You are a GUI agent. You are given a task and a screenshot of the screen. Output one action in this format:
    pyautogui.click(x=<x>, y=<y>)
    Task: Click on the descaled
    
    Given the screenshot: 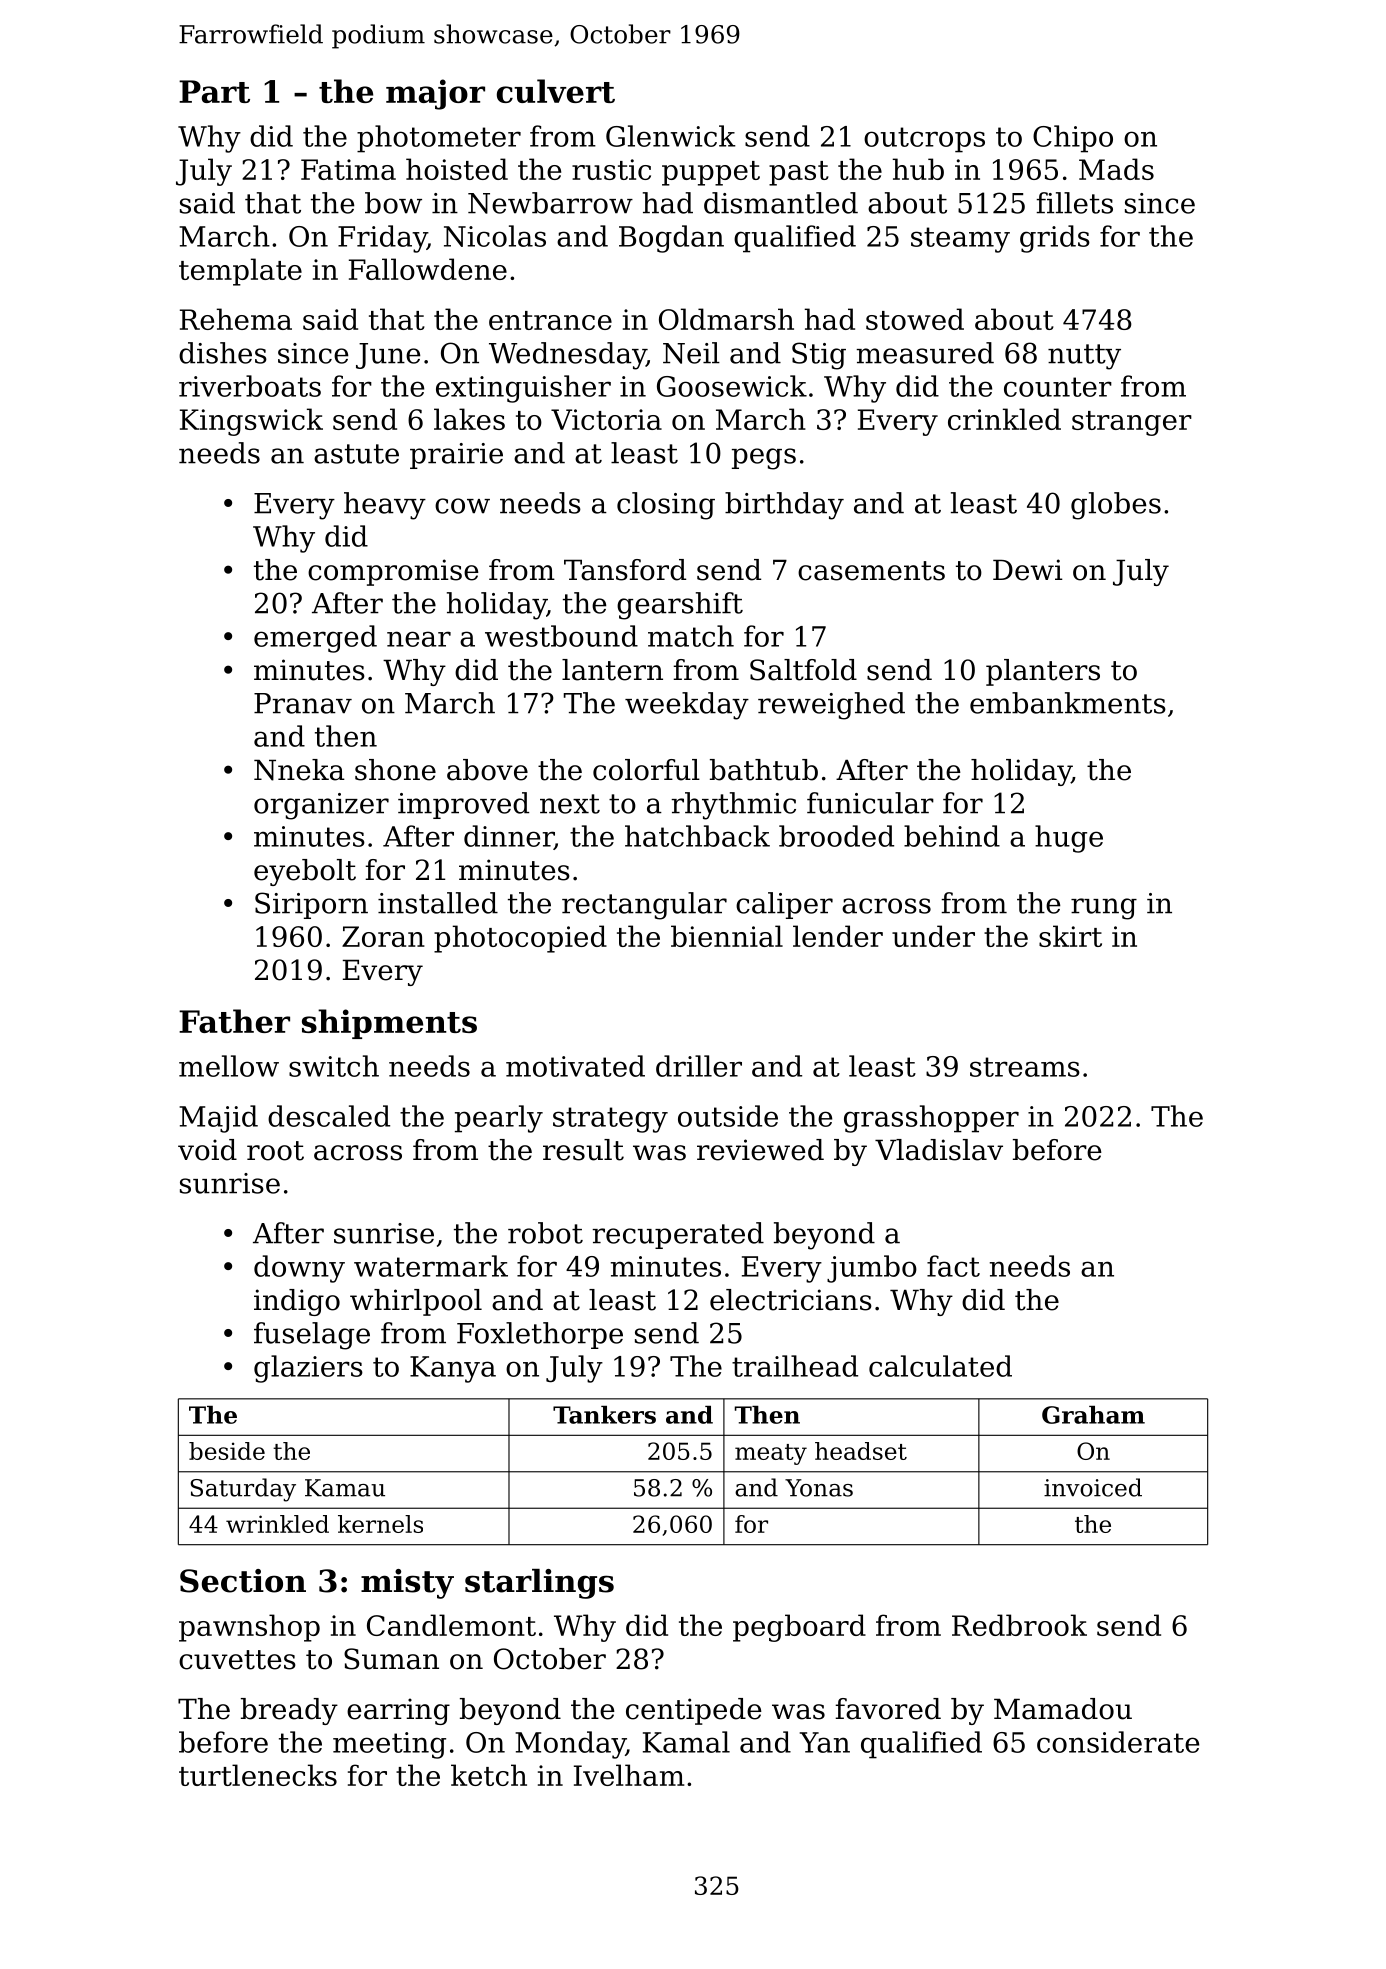 What is the action you would take?
    pyautogui.click(x=329, y=1116)
